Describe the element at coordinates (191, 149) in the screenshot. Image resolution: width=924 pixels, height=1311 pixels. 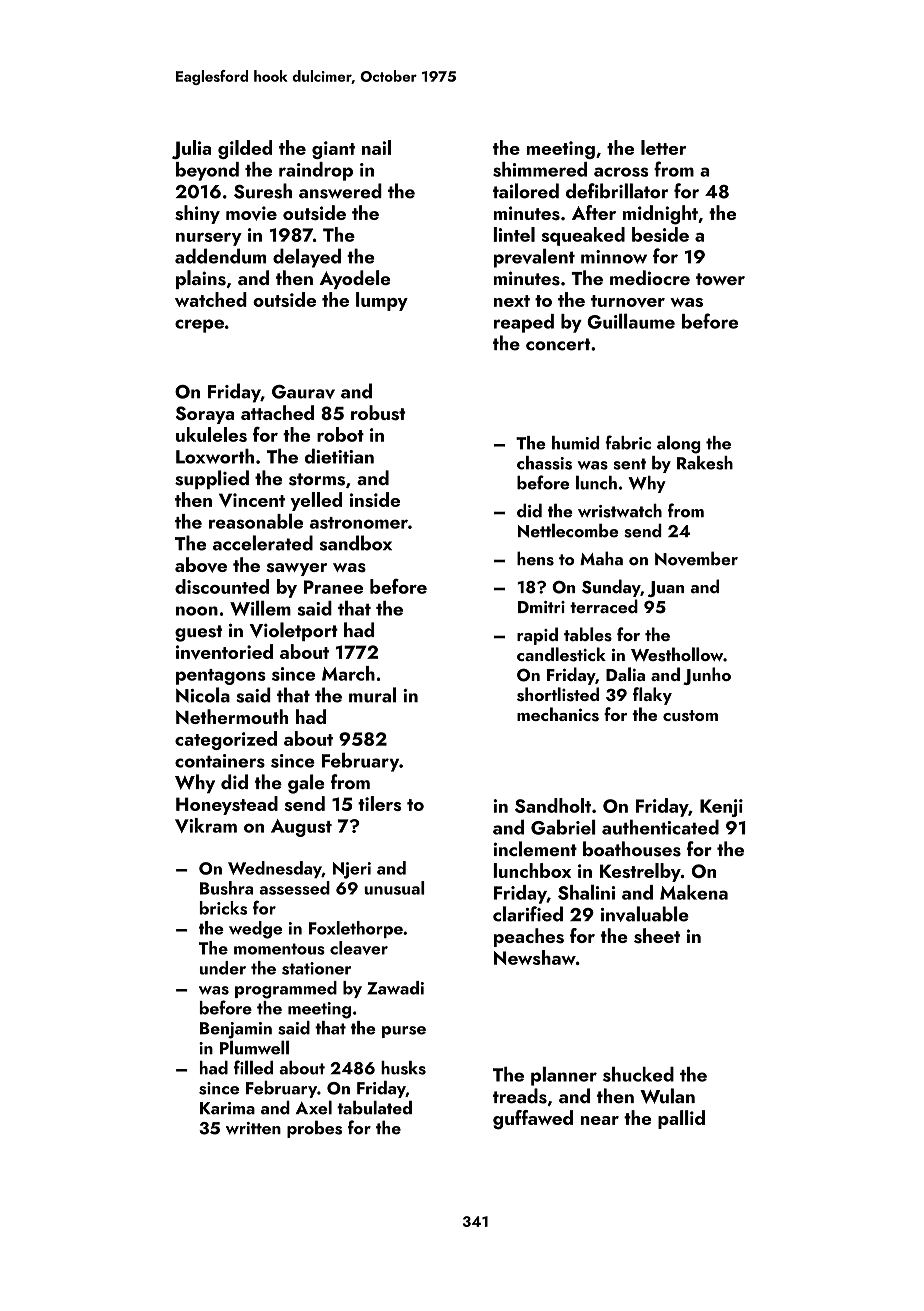
I see `Julia` at that location.
